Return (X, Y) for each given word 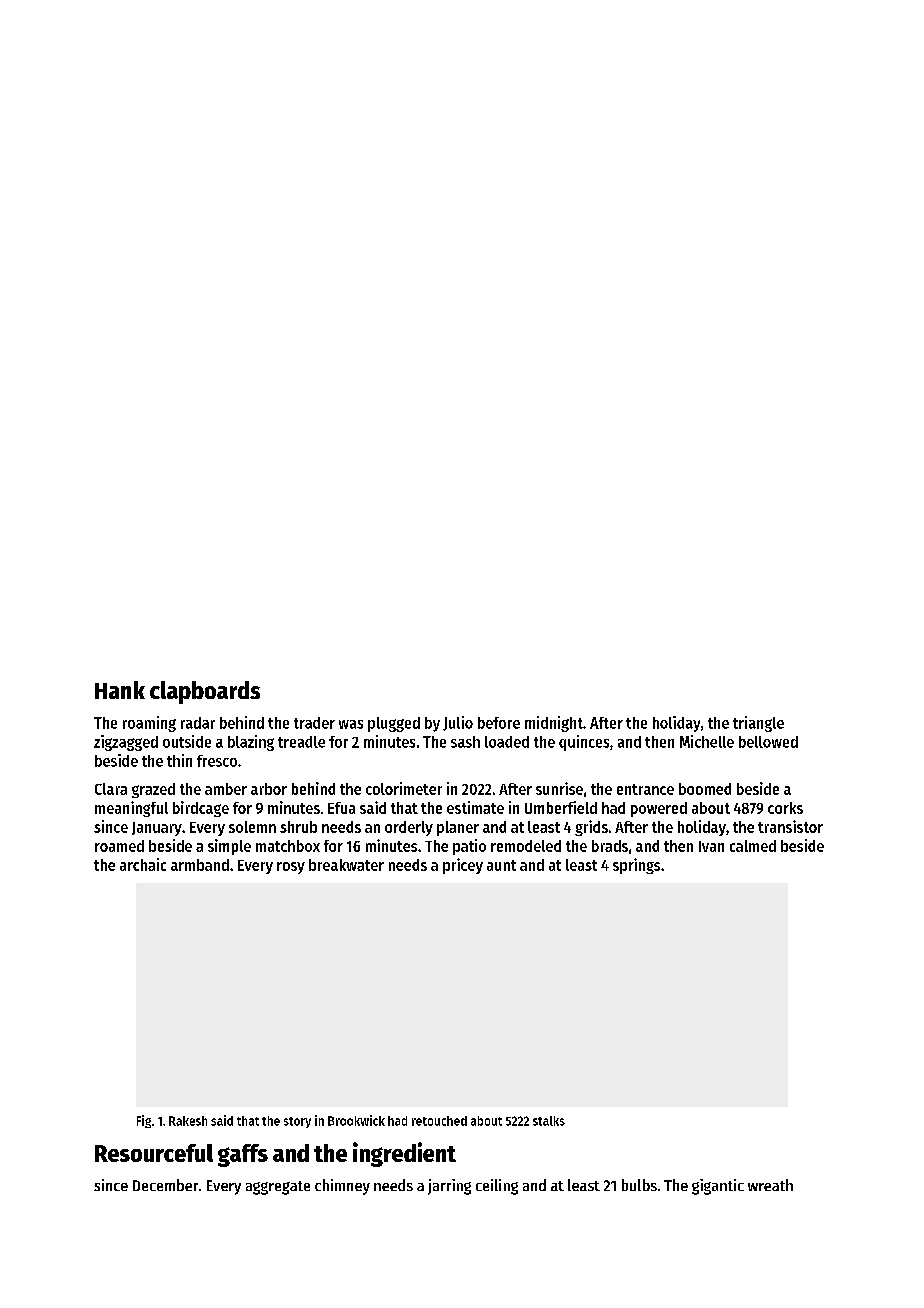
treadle (301, 742)
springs (636, 866)
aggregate (278, 1188)
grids (591, 828)
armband (200, 865)
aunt (501, 865)
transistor (790, 826)
